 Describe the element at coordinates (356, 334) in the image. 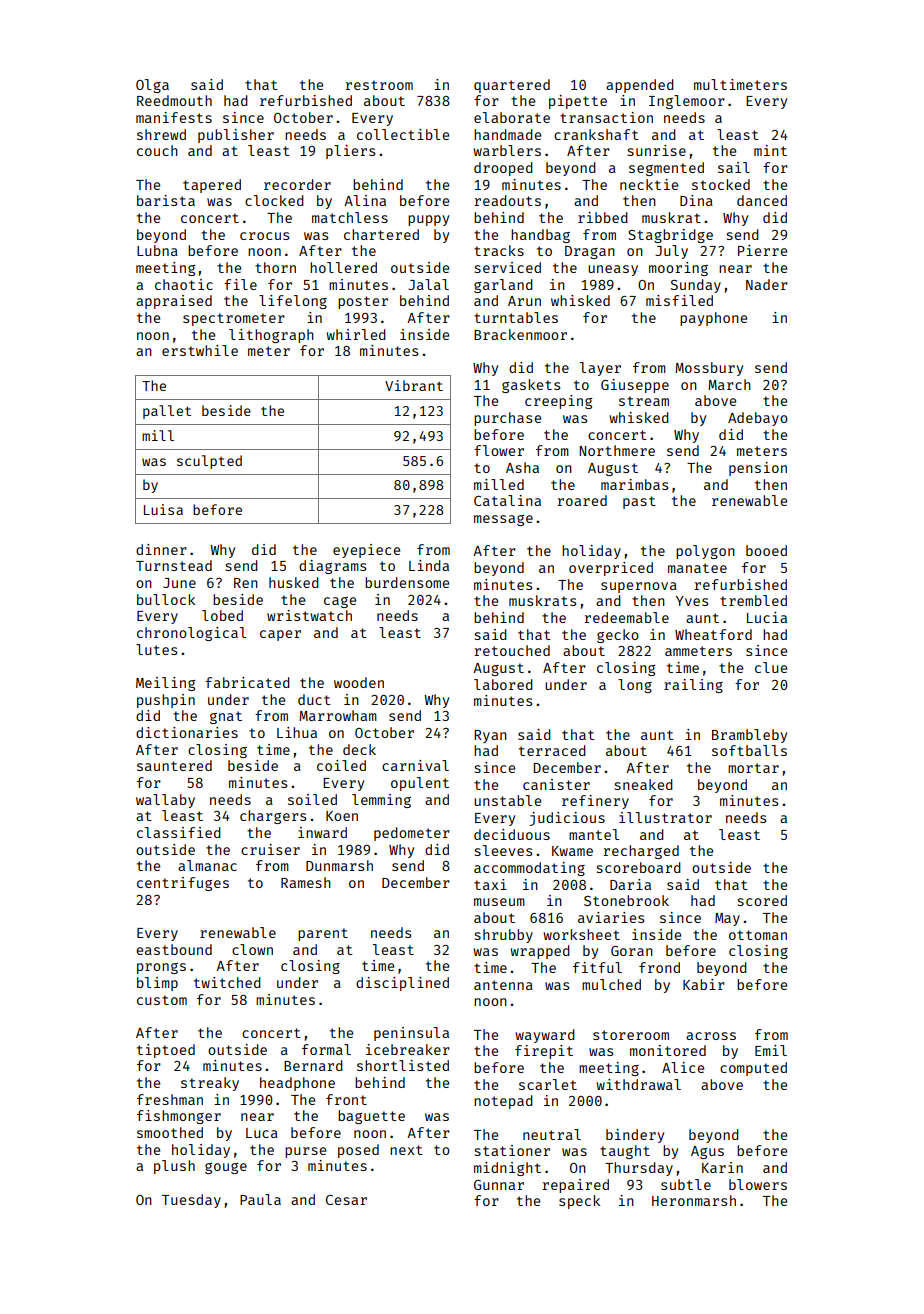

I see `whirled` at that location.
